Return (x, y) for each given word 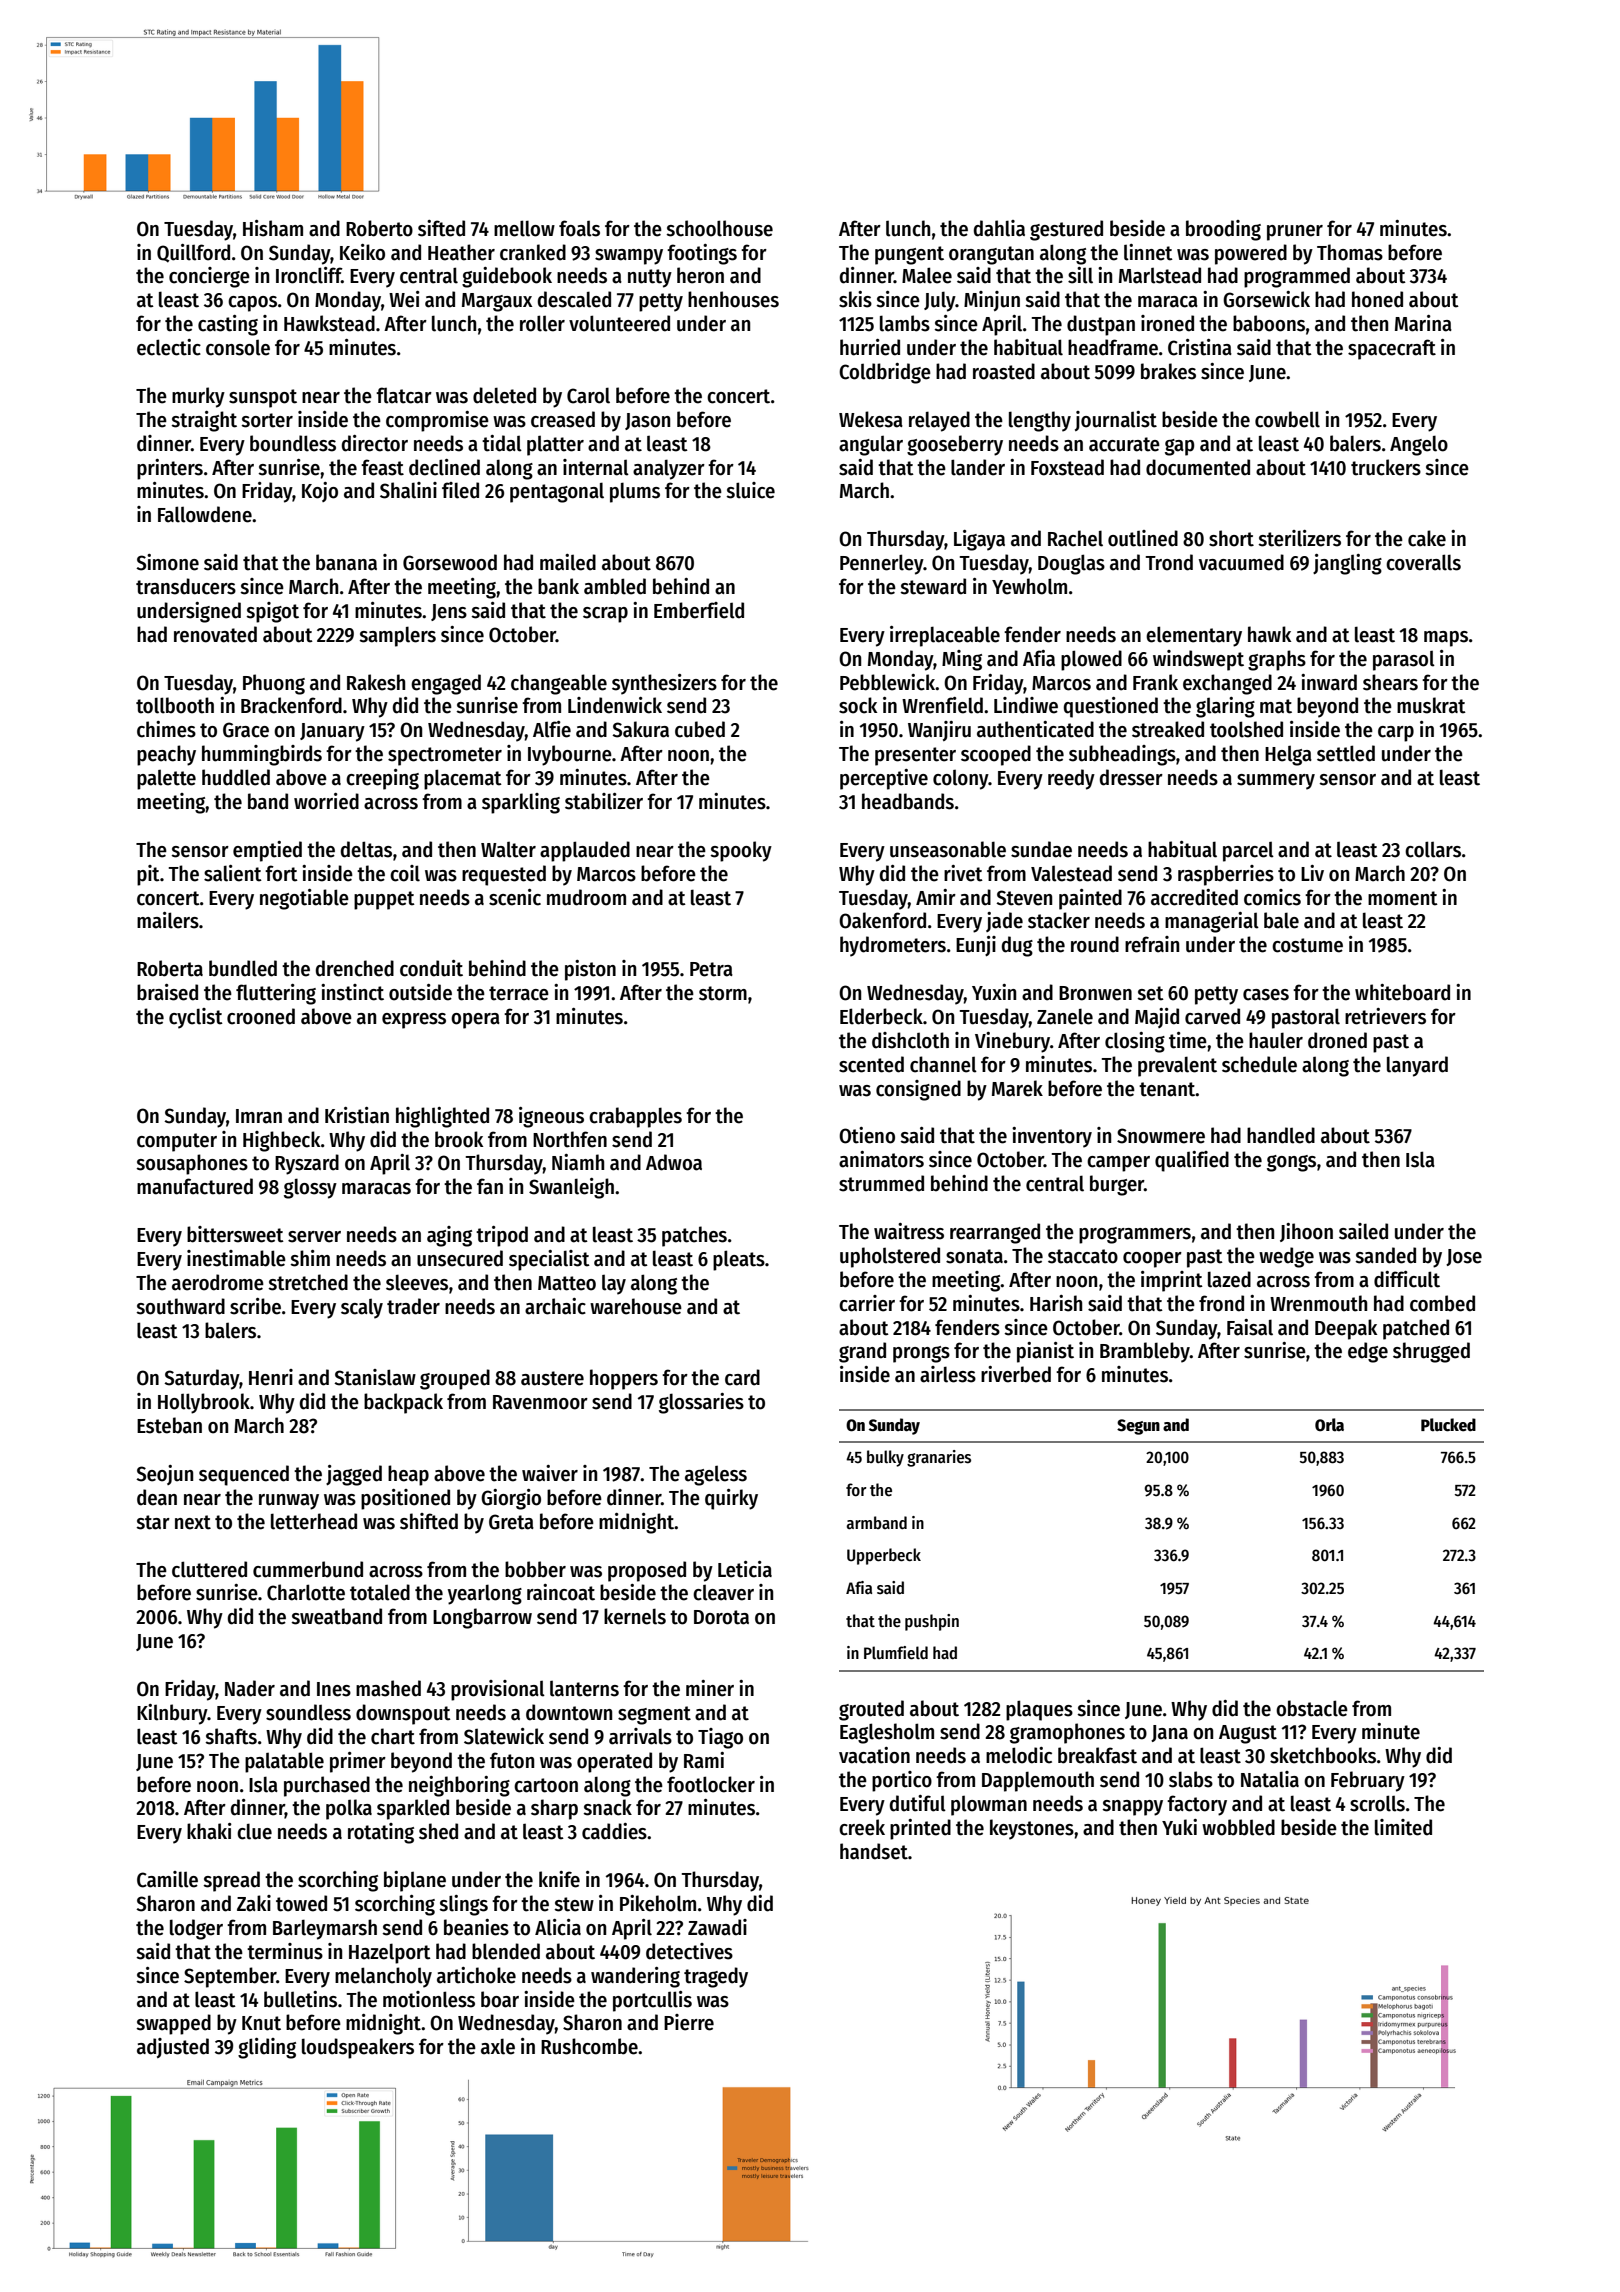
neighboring (459, 1786)
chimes (166, 729)
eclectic (169, 347)
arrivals (640, 1736)
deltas (366, 849)
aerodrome (218, 1282)
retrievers (1385, 1016)
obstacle (1312, 1708)
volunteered (619, 323)
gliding (267, 2048)
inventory (1052, 1137)
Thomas (1350, 252)
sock (858, 705)
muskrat (1431, 705)
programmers (1135, 1235)
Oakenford (882, 920)
